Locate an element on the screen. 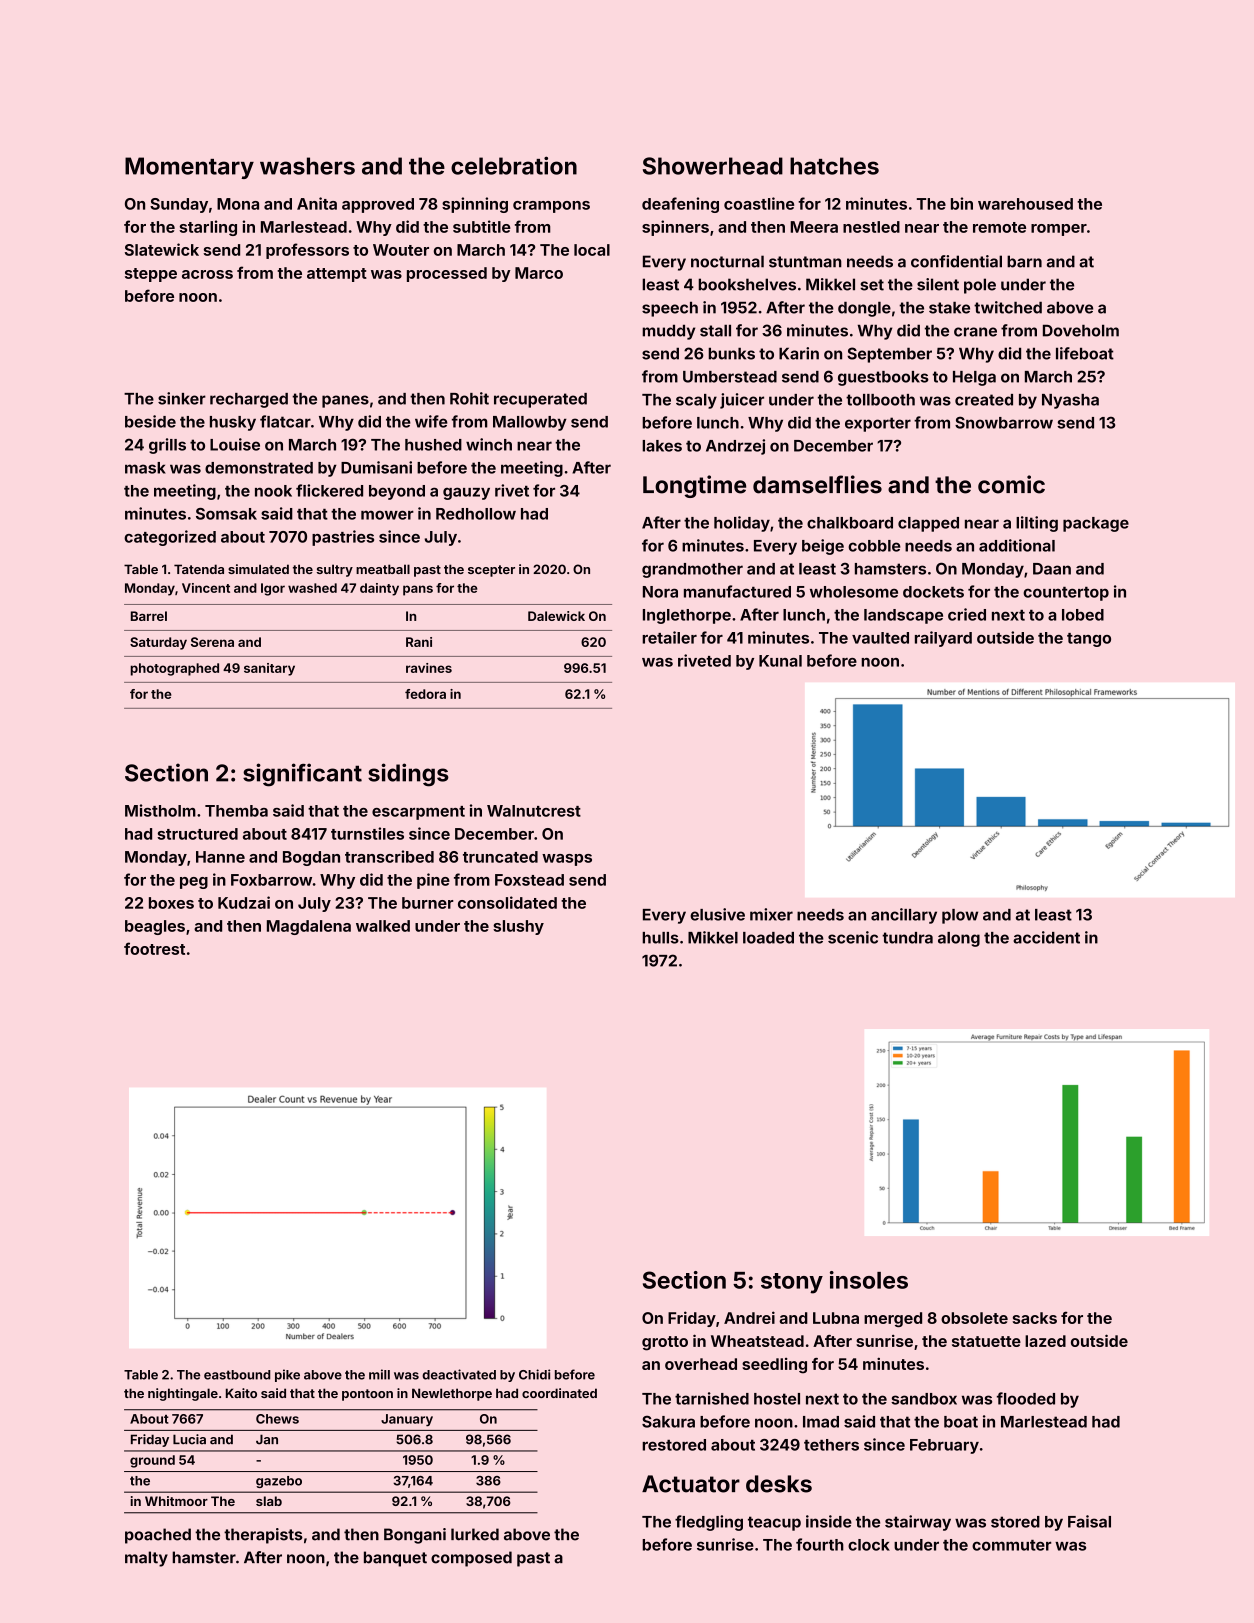 This screenshot has width=1254, height=1623. flooded is located at coordinates (1026, 1398).
